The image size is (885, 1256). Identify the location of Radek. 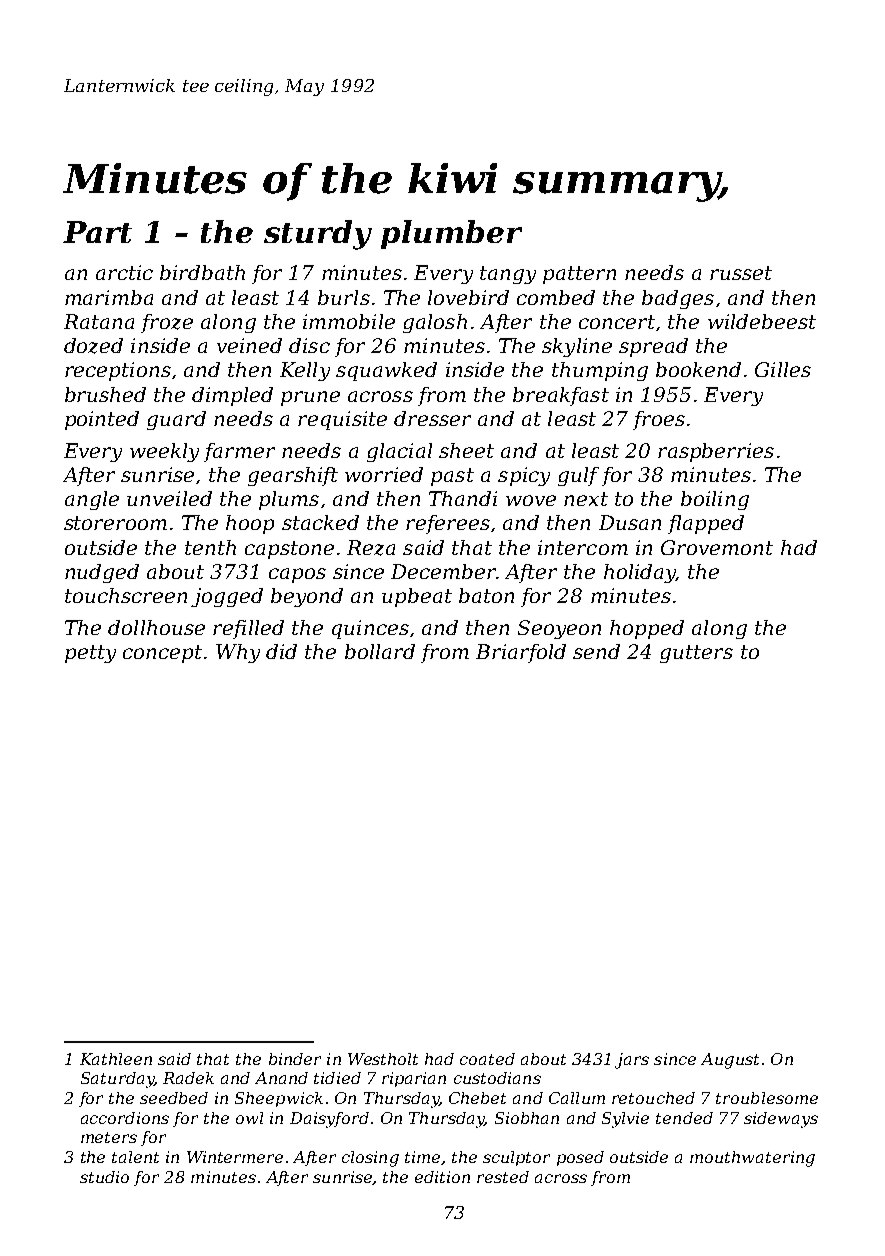
(188, 1078).
